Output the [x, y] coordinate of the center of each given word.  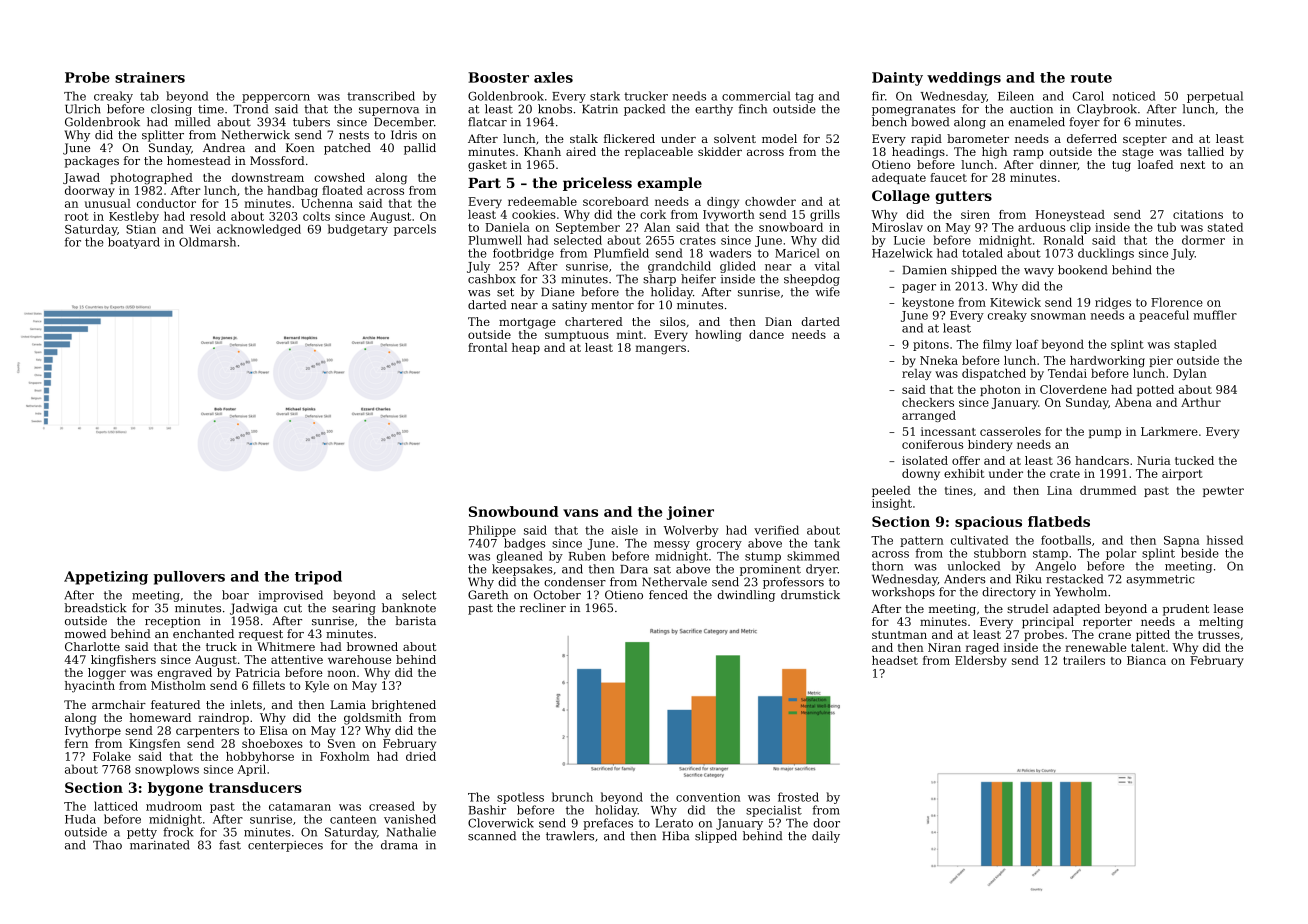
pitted [1153, 635]
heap [526, 348]
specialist [774, 811]
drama [399, 845]
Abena [1133, 402]
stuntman [899, 635]
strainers [150, 77]
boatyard [134, 243]
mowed [85, 633]
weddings [964, 79]
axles [553, 77]
